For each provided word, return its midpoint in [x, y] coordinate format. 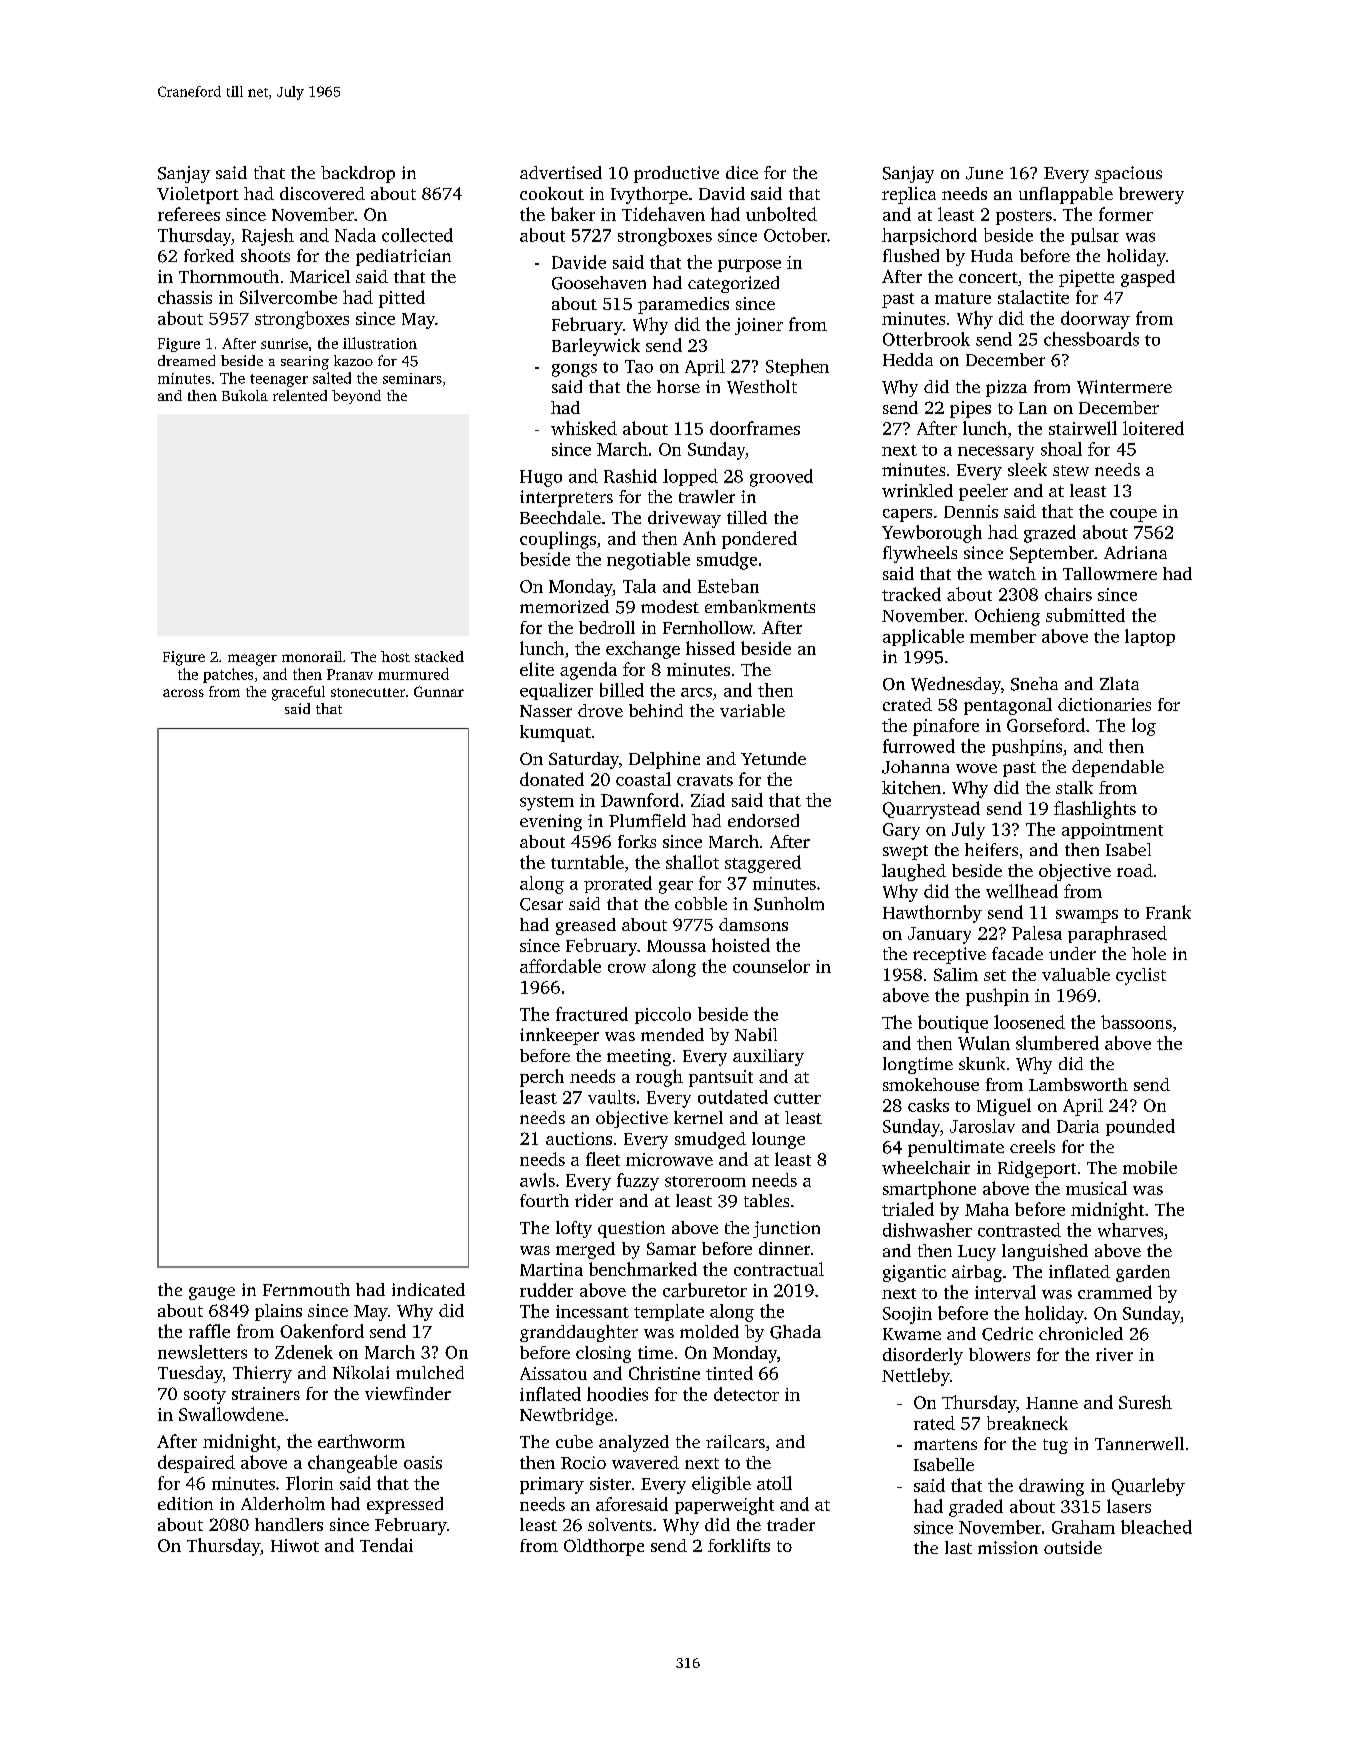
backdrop [358, 174]
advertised [561, 172]
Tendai [386, 1545]
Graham [1083, 1527]
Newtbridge [566, 1416]
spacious [1128, 174]
